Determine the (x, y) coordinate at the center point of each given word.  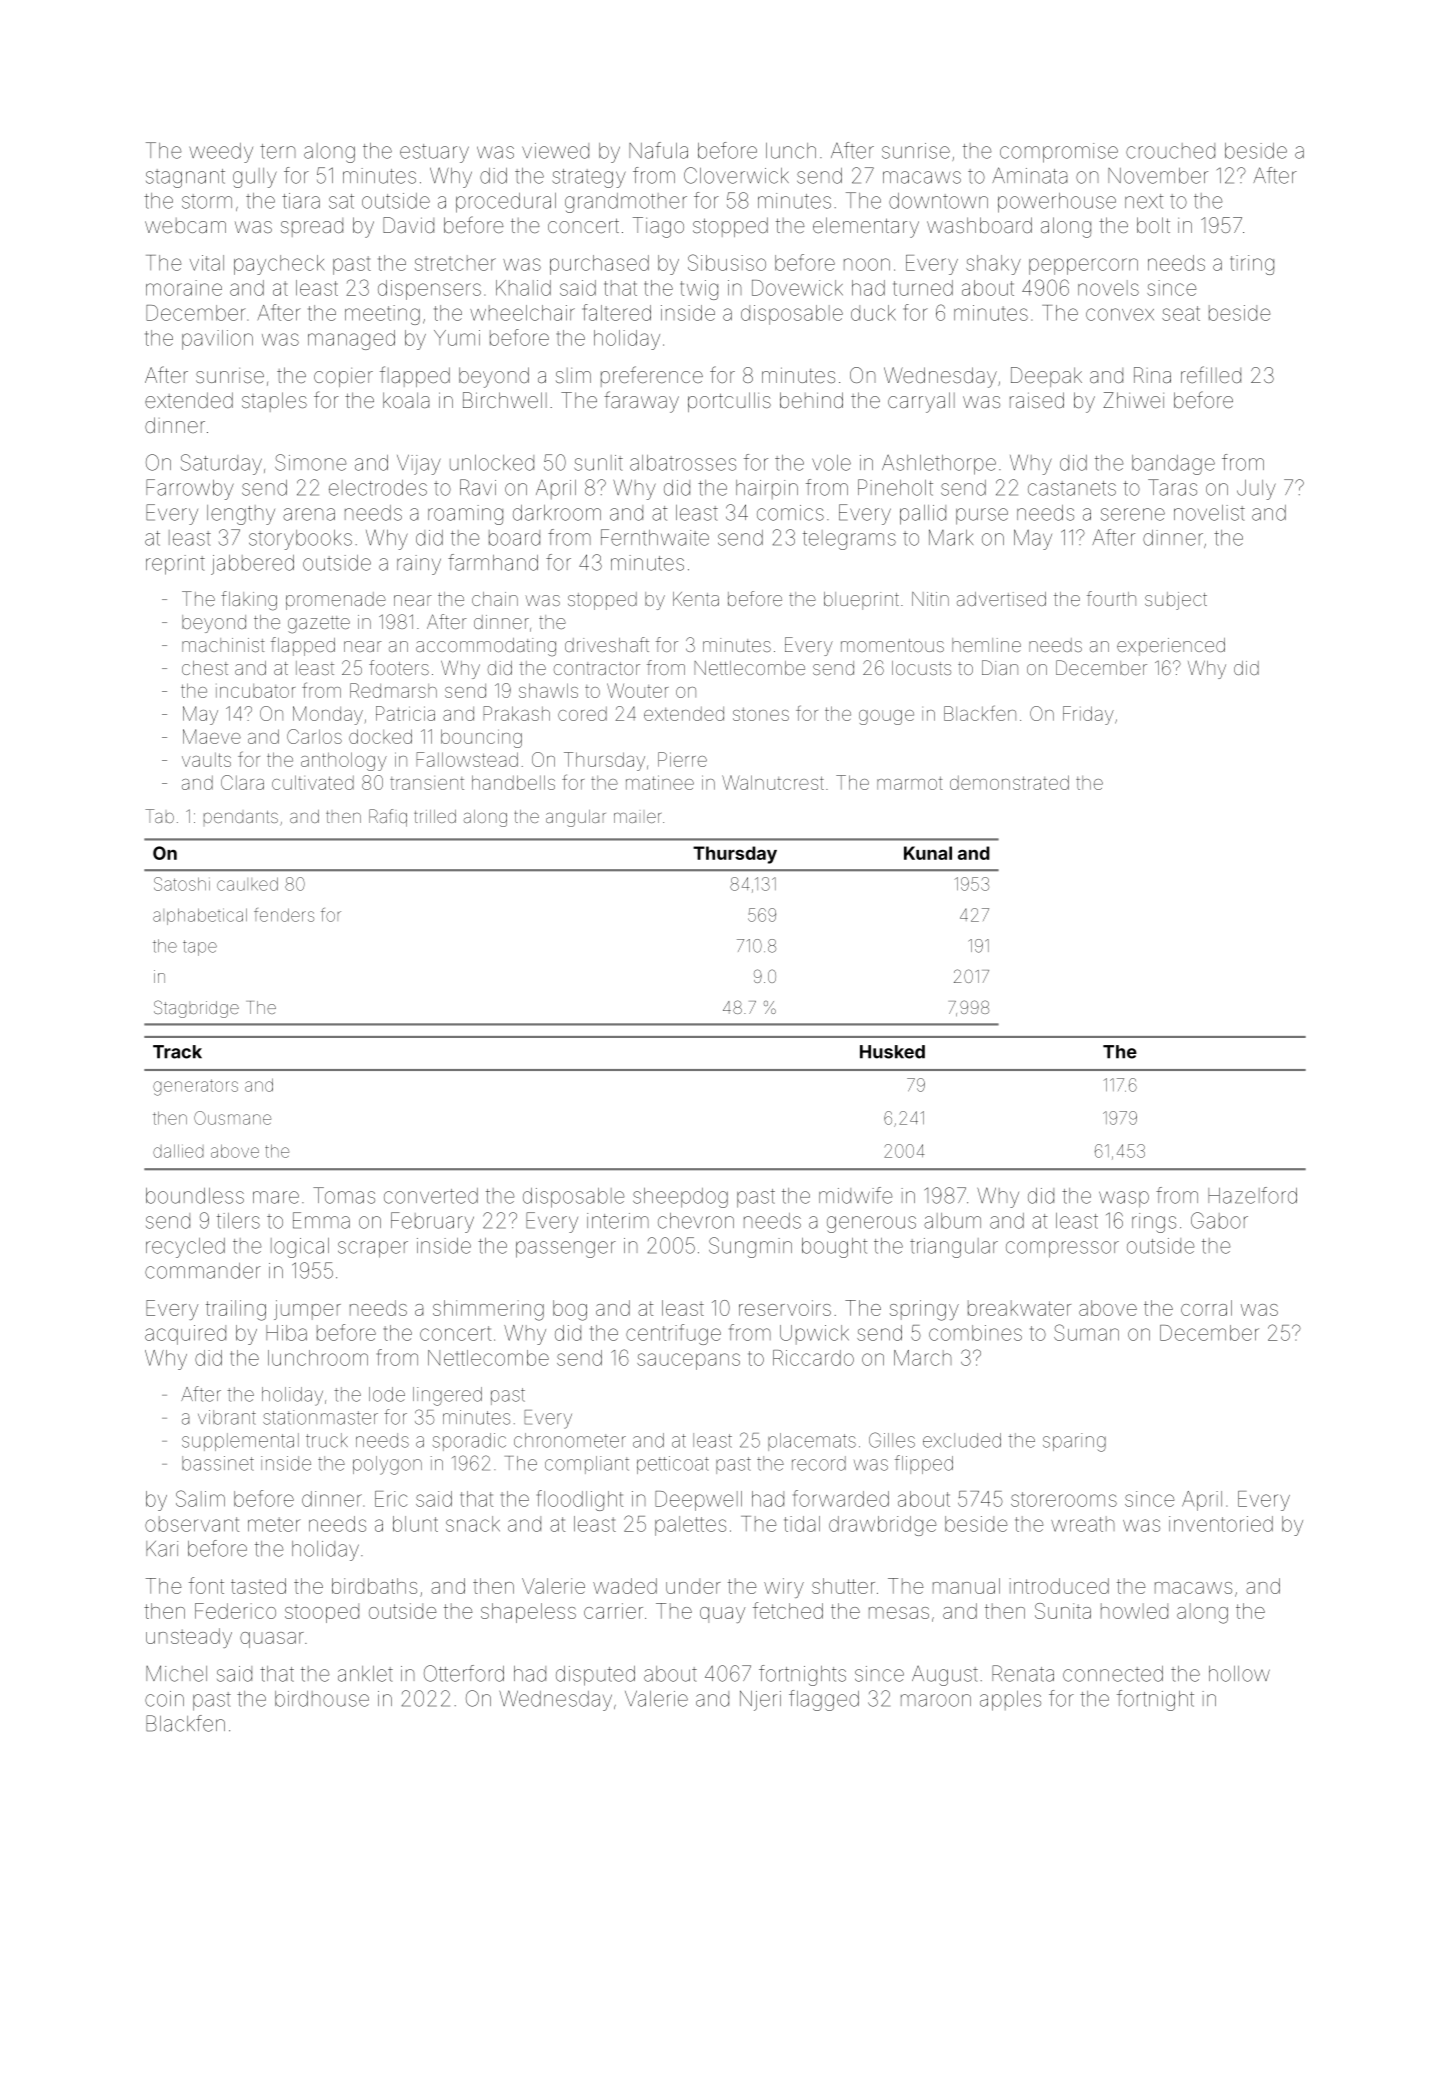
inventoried (1221, 1524)
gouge (886, 717)
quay (722, 1615)
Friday (1088, 715)
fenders (284, 915)
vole (831, 463)
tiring (1252, 265)
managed (351, 340)
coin (164, 1699)
